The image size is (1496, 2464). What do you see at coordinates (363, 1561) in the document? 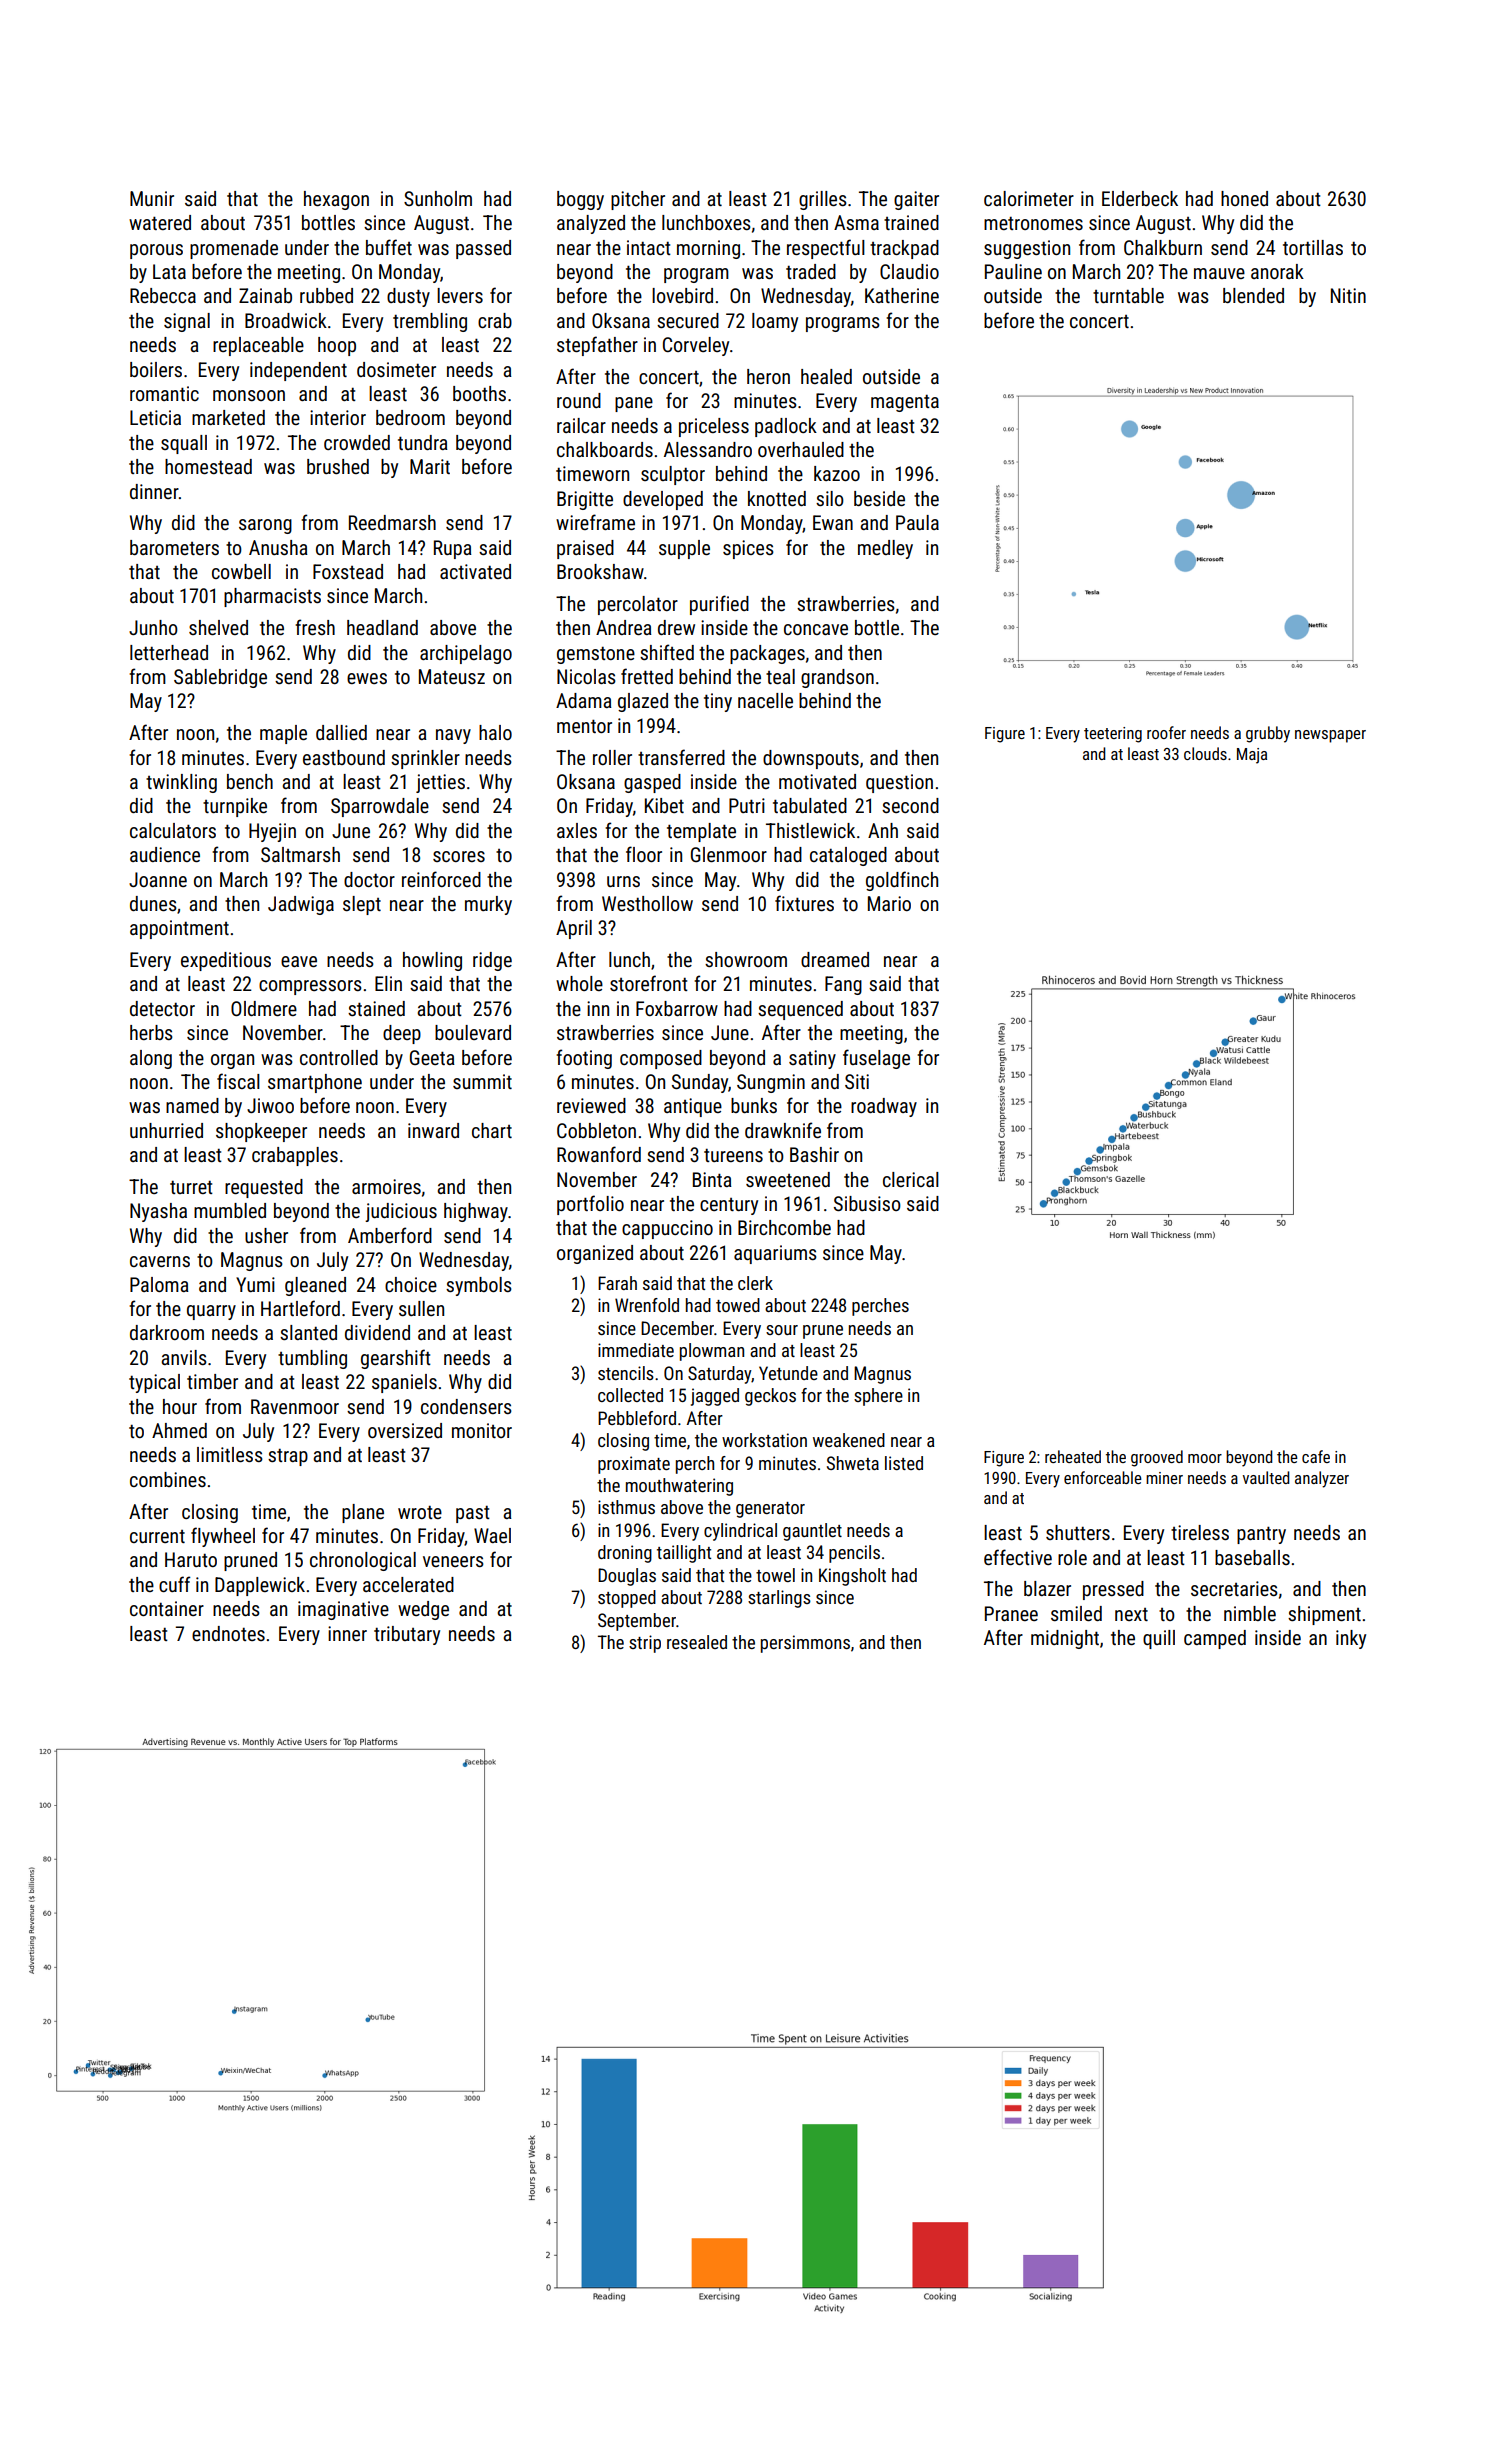
I see `chronological` at bounding box center [363, 1561].
